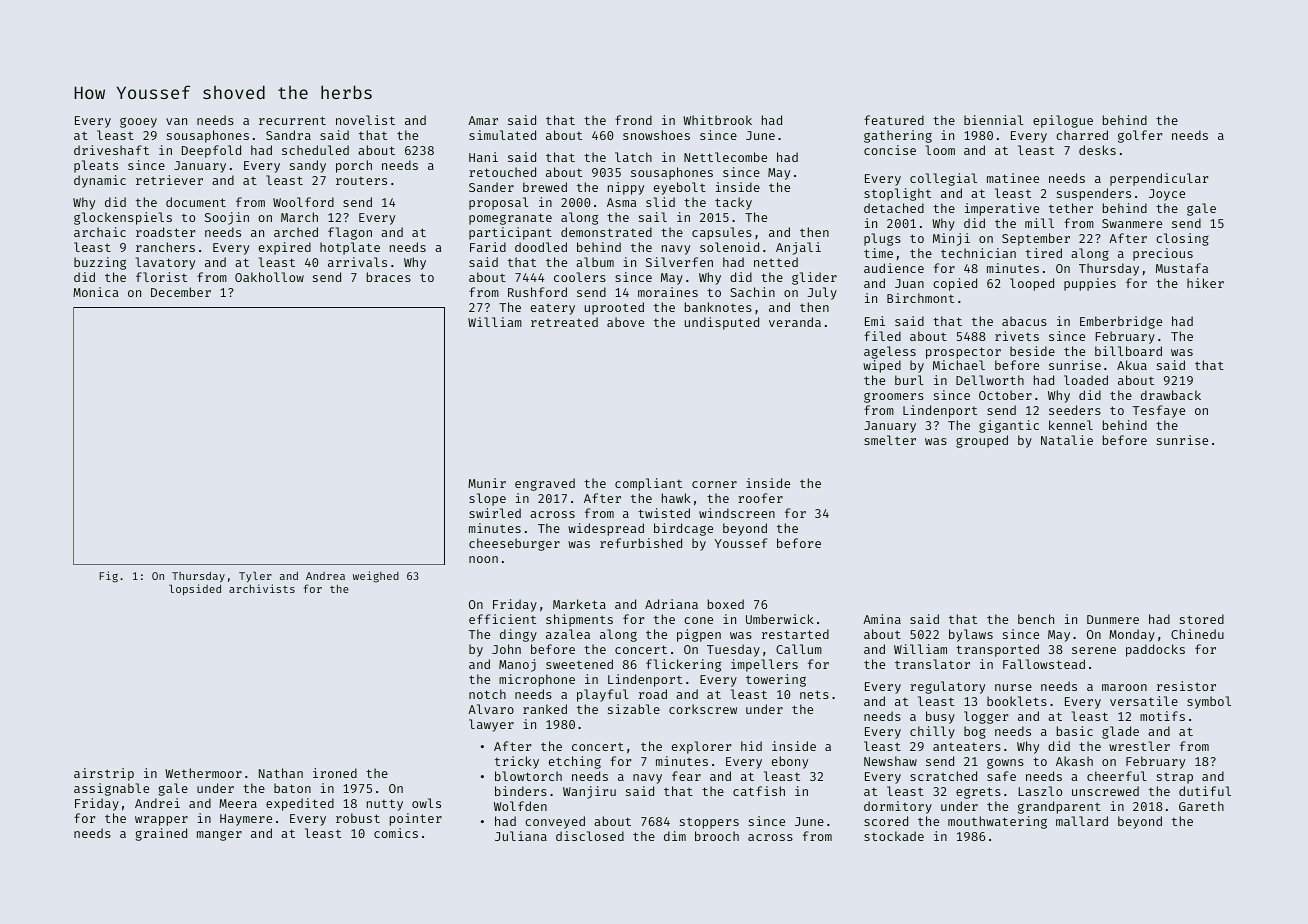 This screenshot has width=1308, height=924. Describe the element at coordinates (894, 397) in the screenshot. I see `groomers` at that location.
